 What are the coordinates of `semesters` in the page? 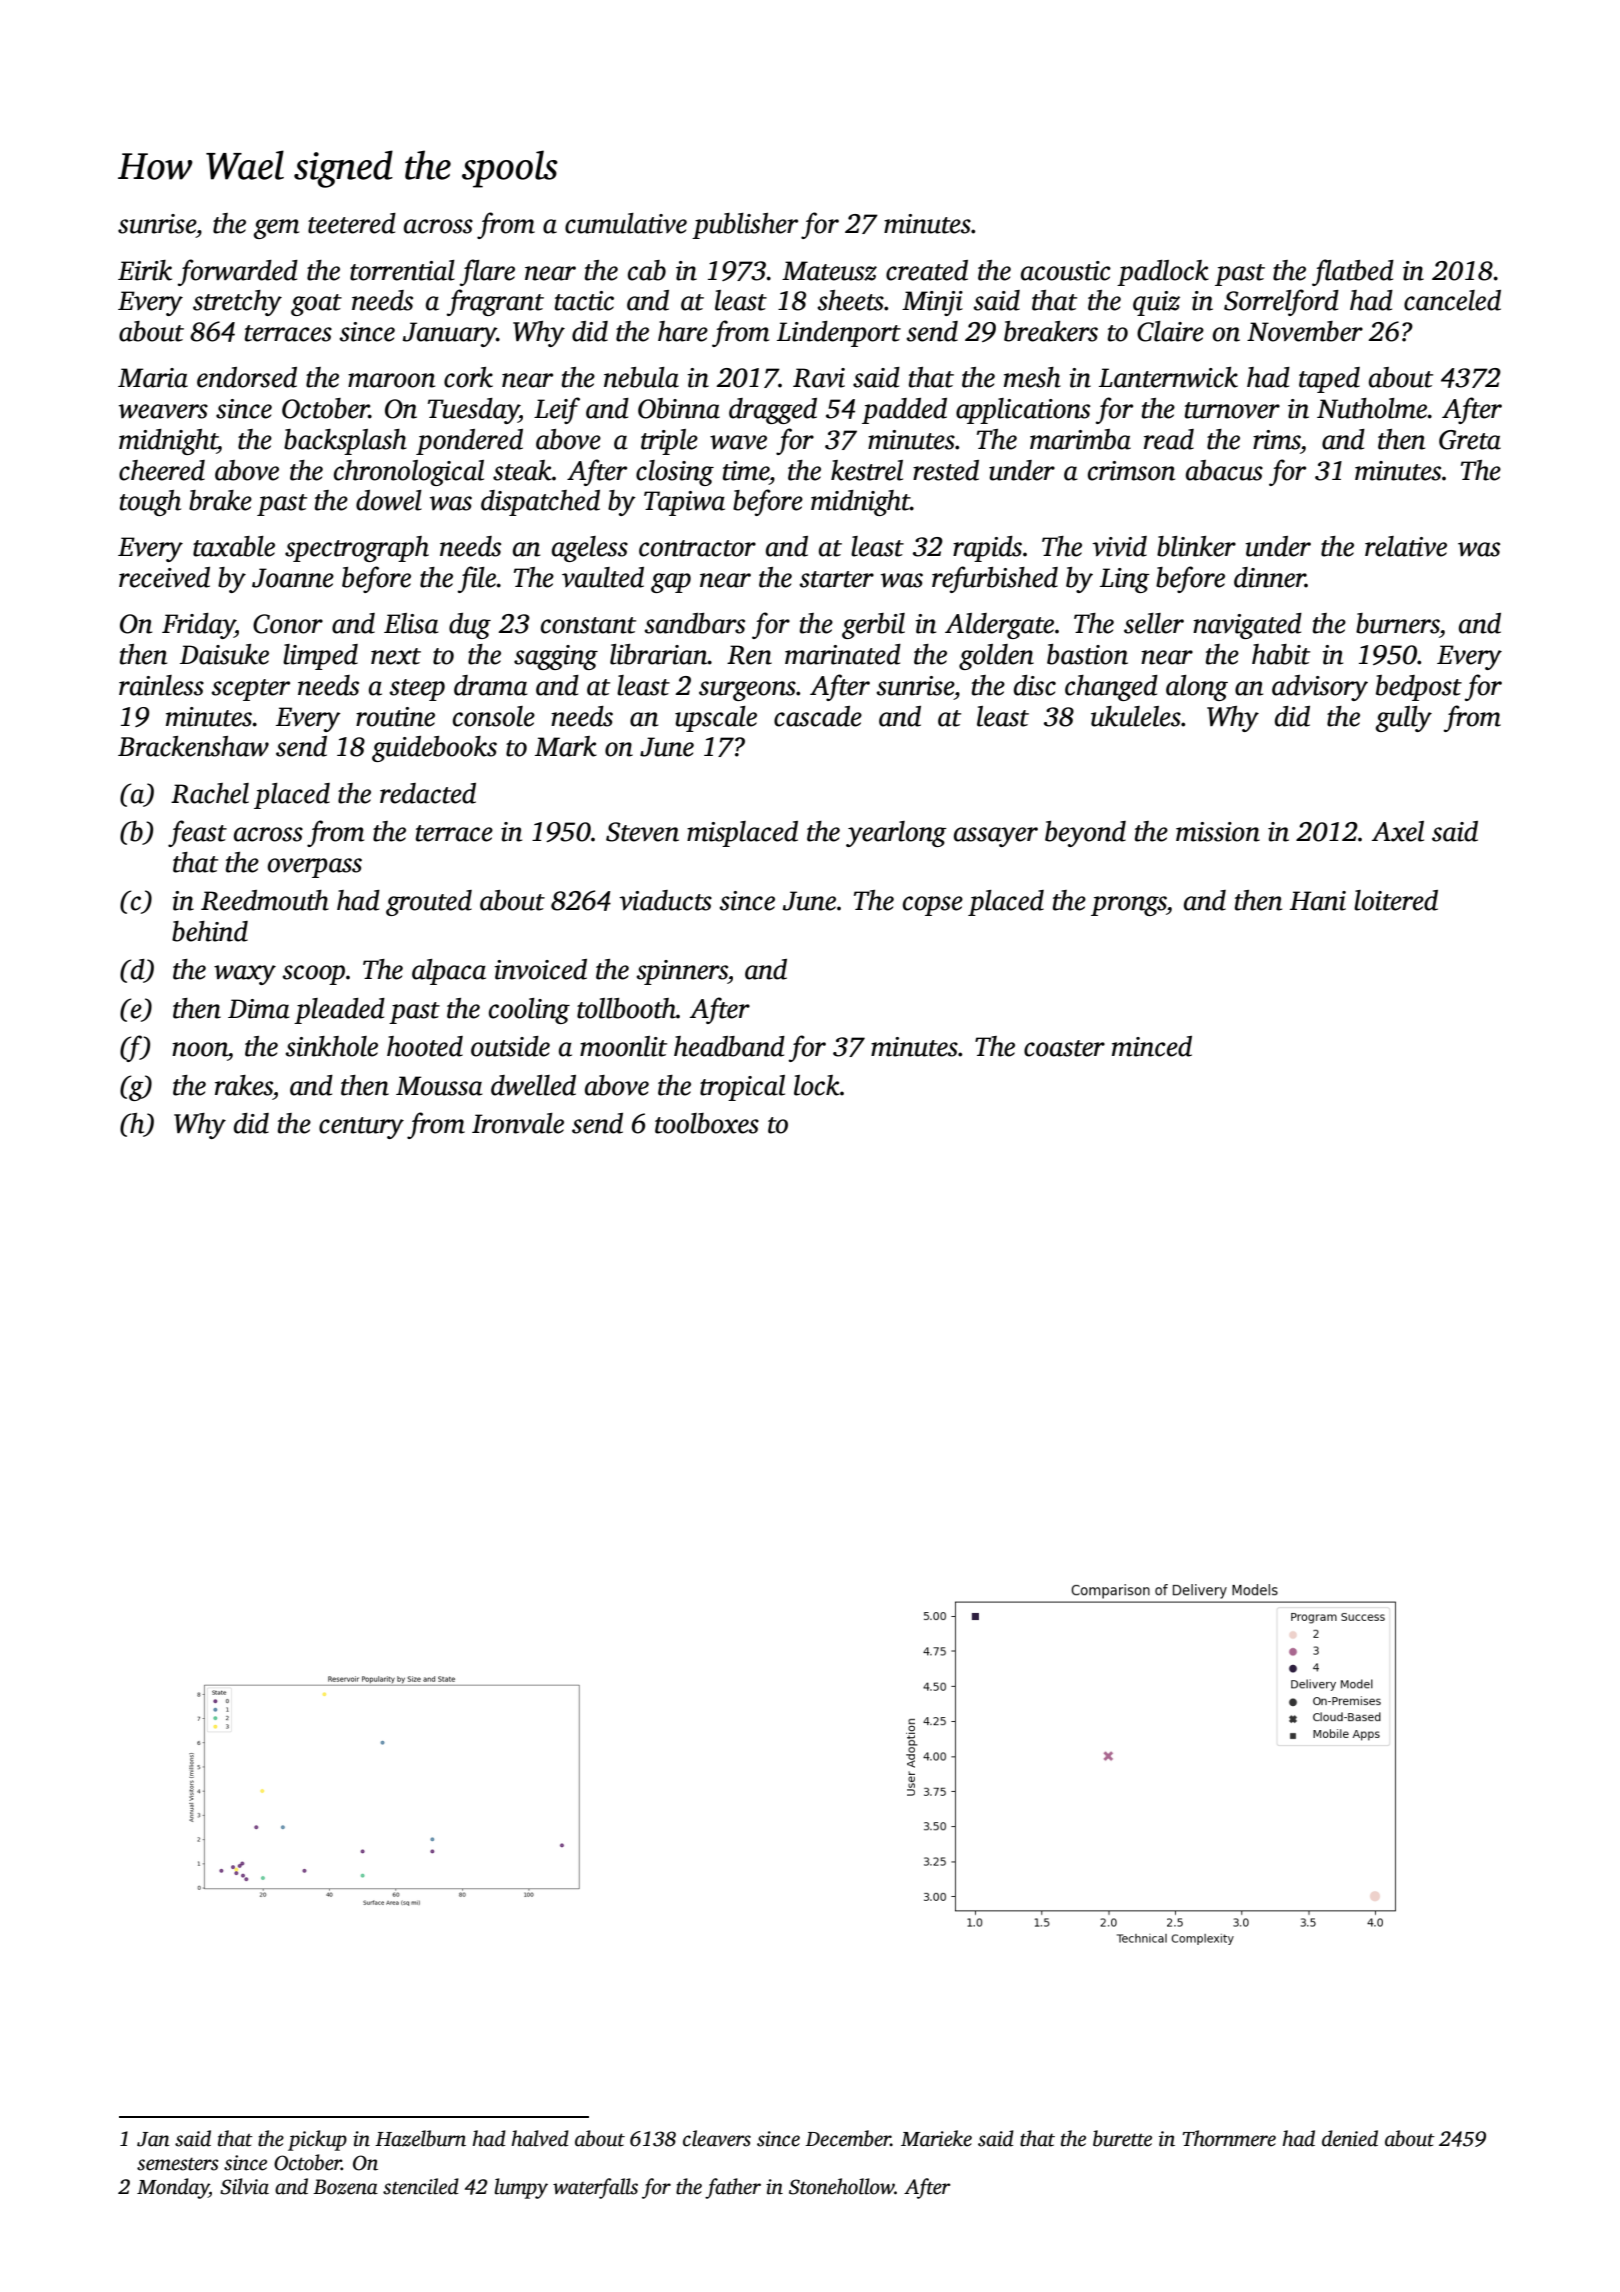 It's located at (178, 2164).
